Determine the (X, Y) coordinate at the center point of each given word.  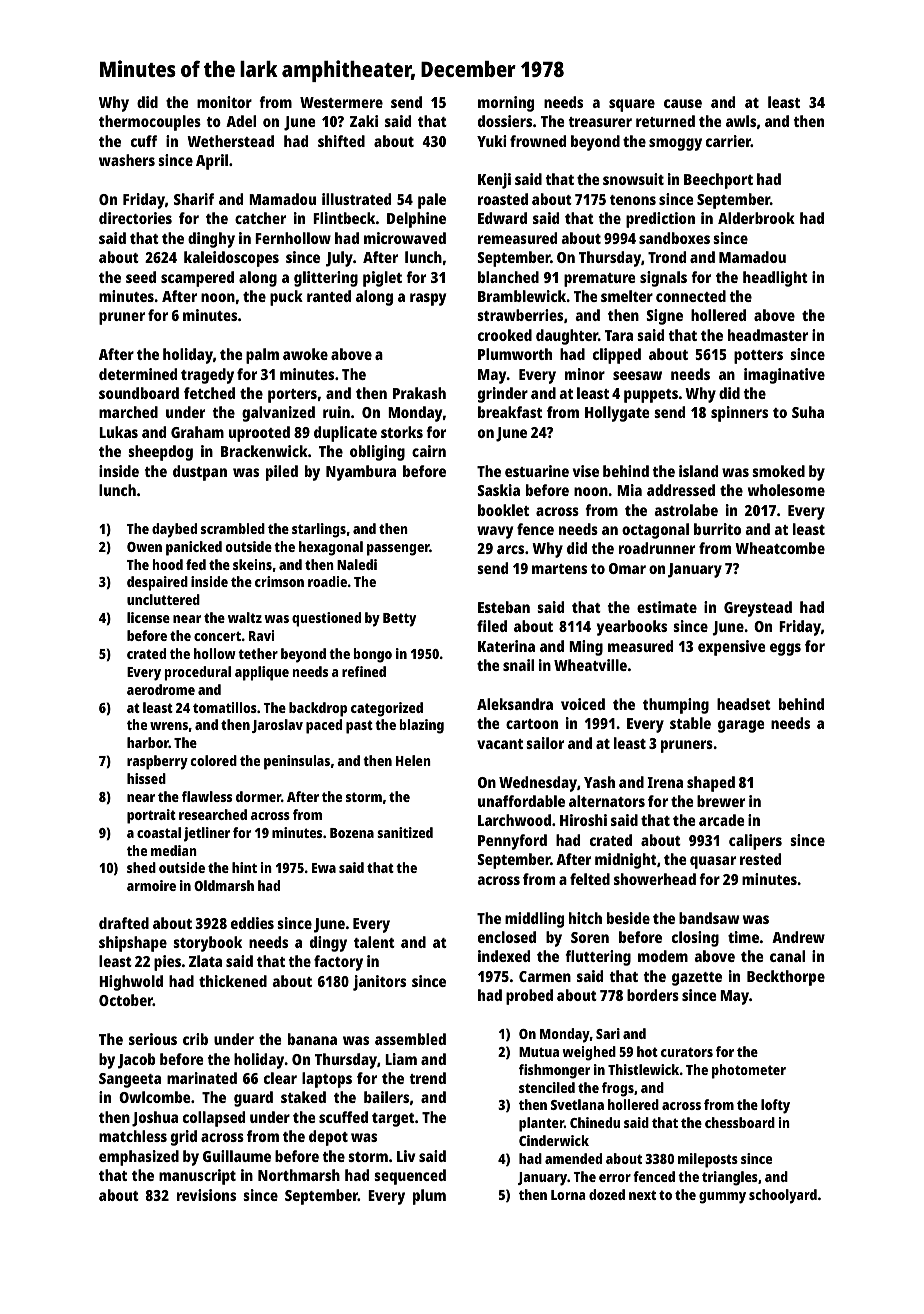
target (393, 1120)
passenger (398, 550)
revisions (206, 1195)
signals (663, 279)
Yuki (492, 141)
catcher (260, 218)
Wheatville (590, 665)
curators (687, 1052)
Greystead (758, 609)
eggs (785, 649)
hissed (146, 778)
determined (138, 374)
